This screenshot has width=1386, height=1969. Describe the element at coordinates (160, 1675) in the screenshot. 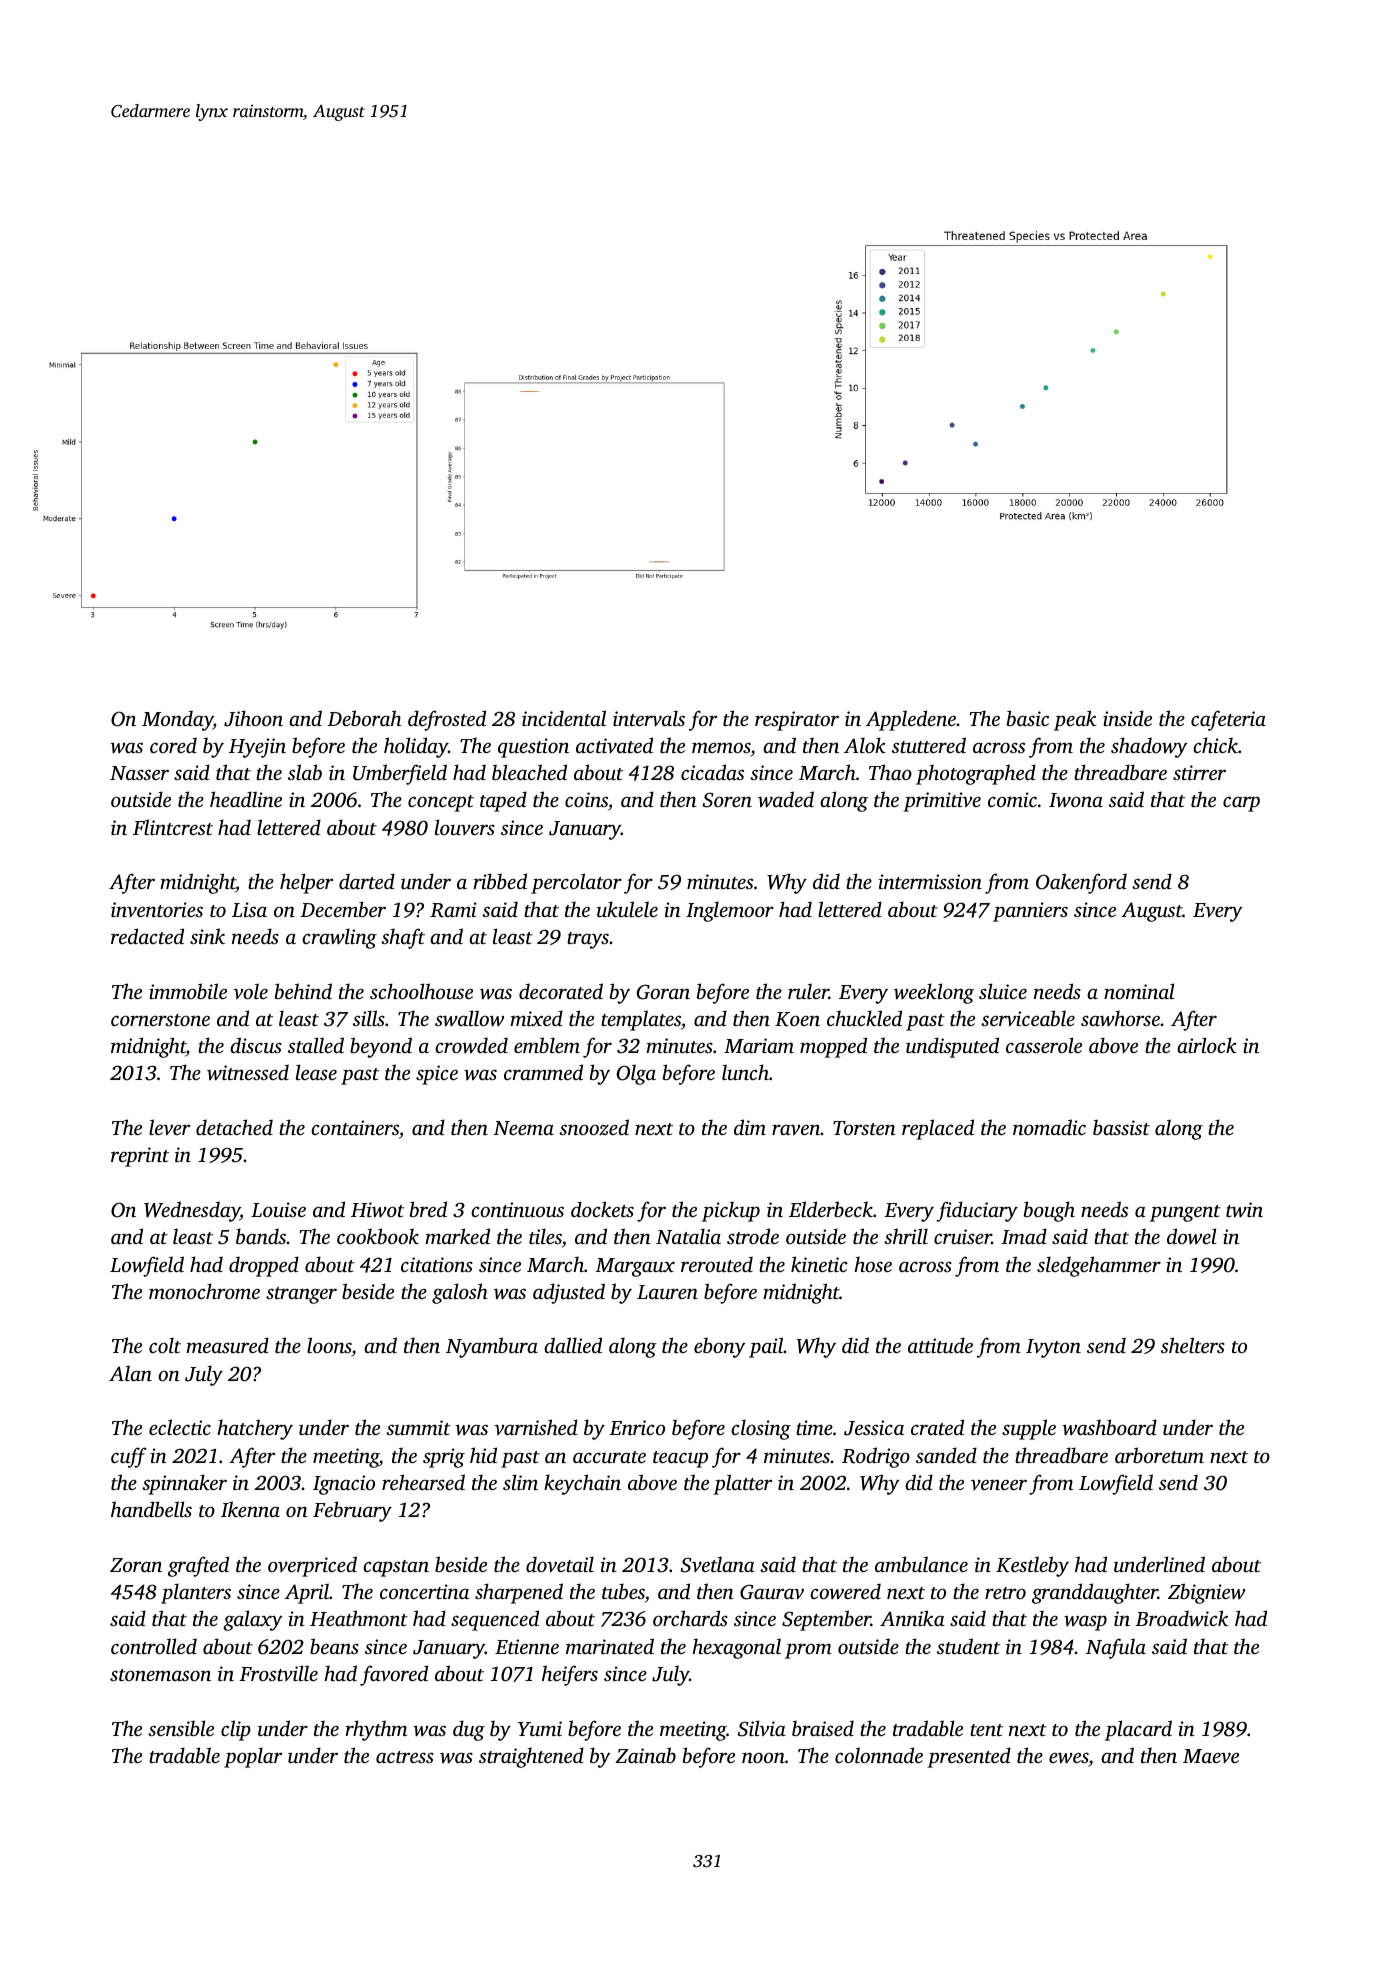

I see `stonemason` at that location.
